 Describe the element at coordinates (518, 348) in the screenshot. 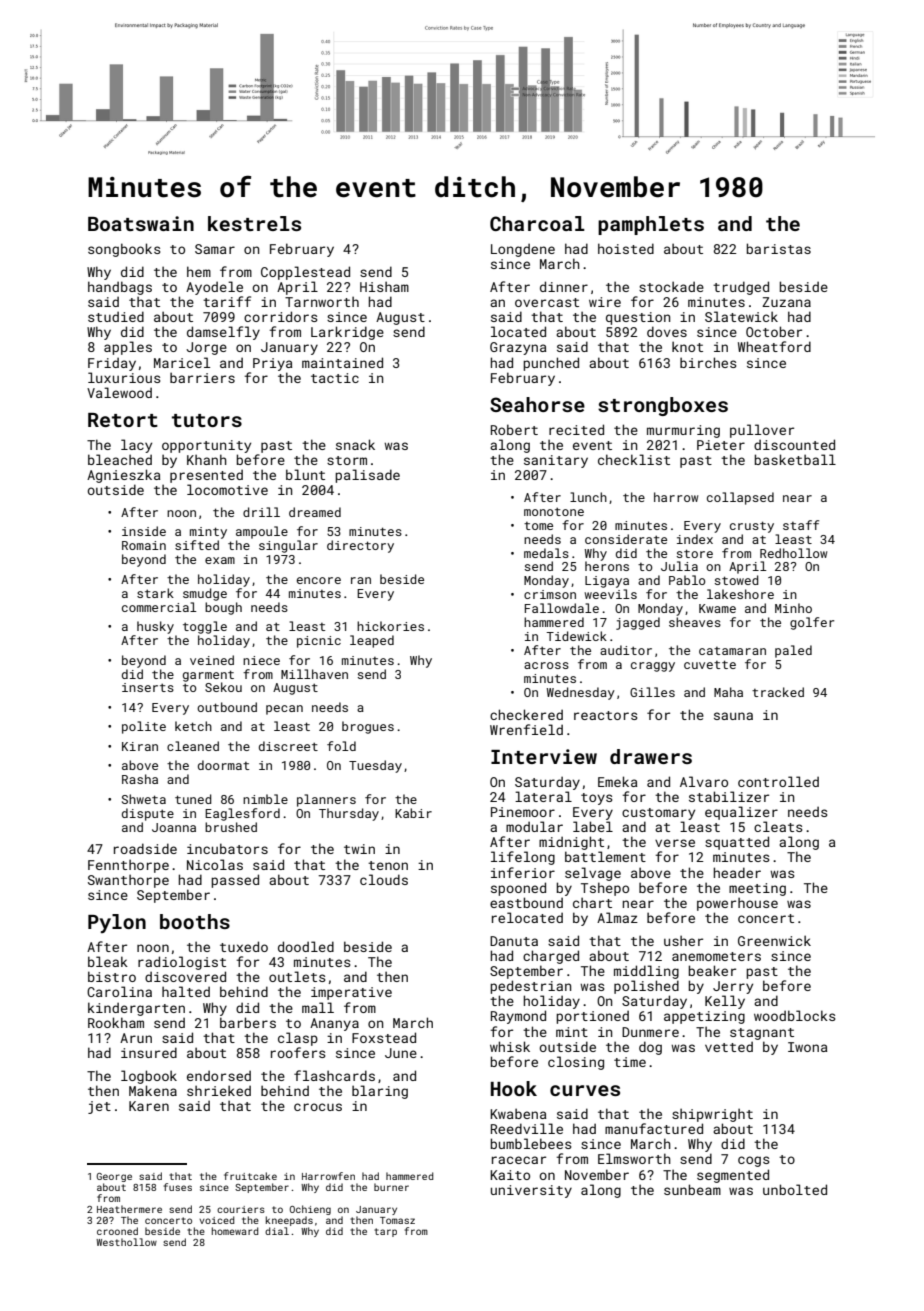

I see `Grazyna` at that location.
